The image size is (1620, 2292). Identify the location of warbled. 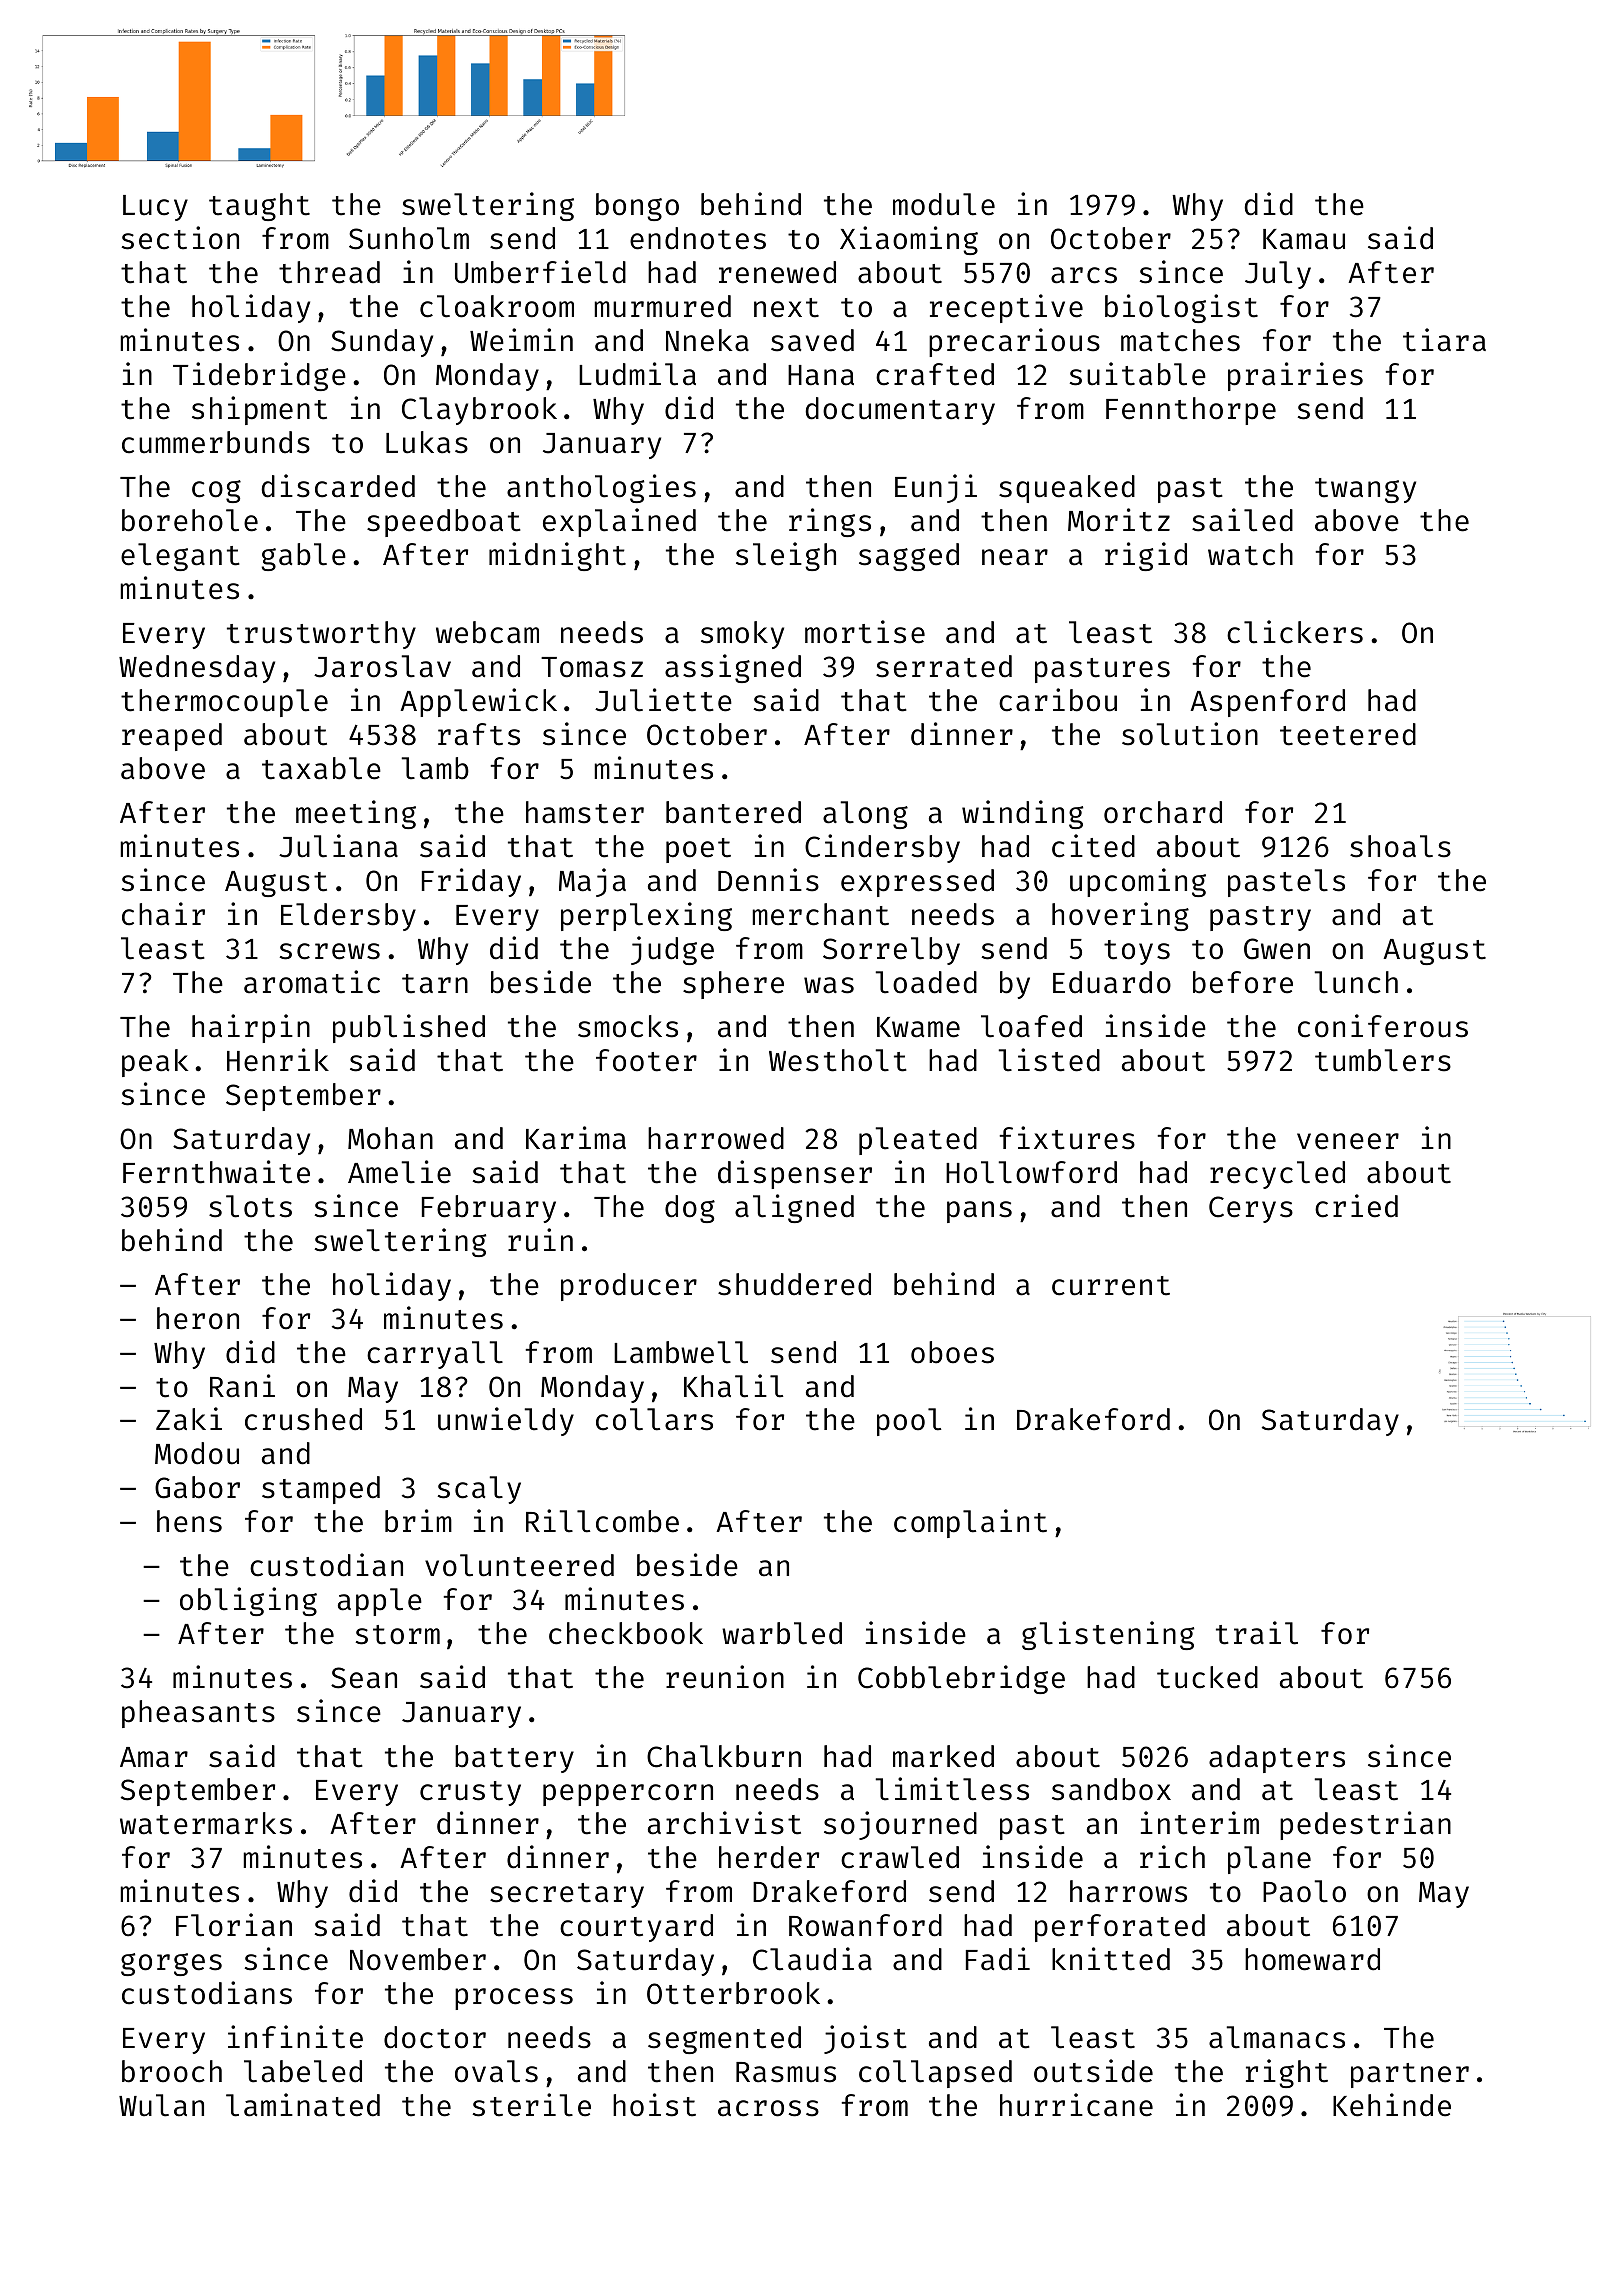
(782, 1633).
